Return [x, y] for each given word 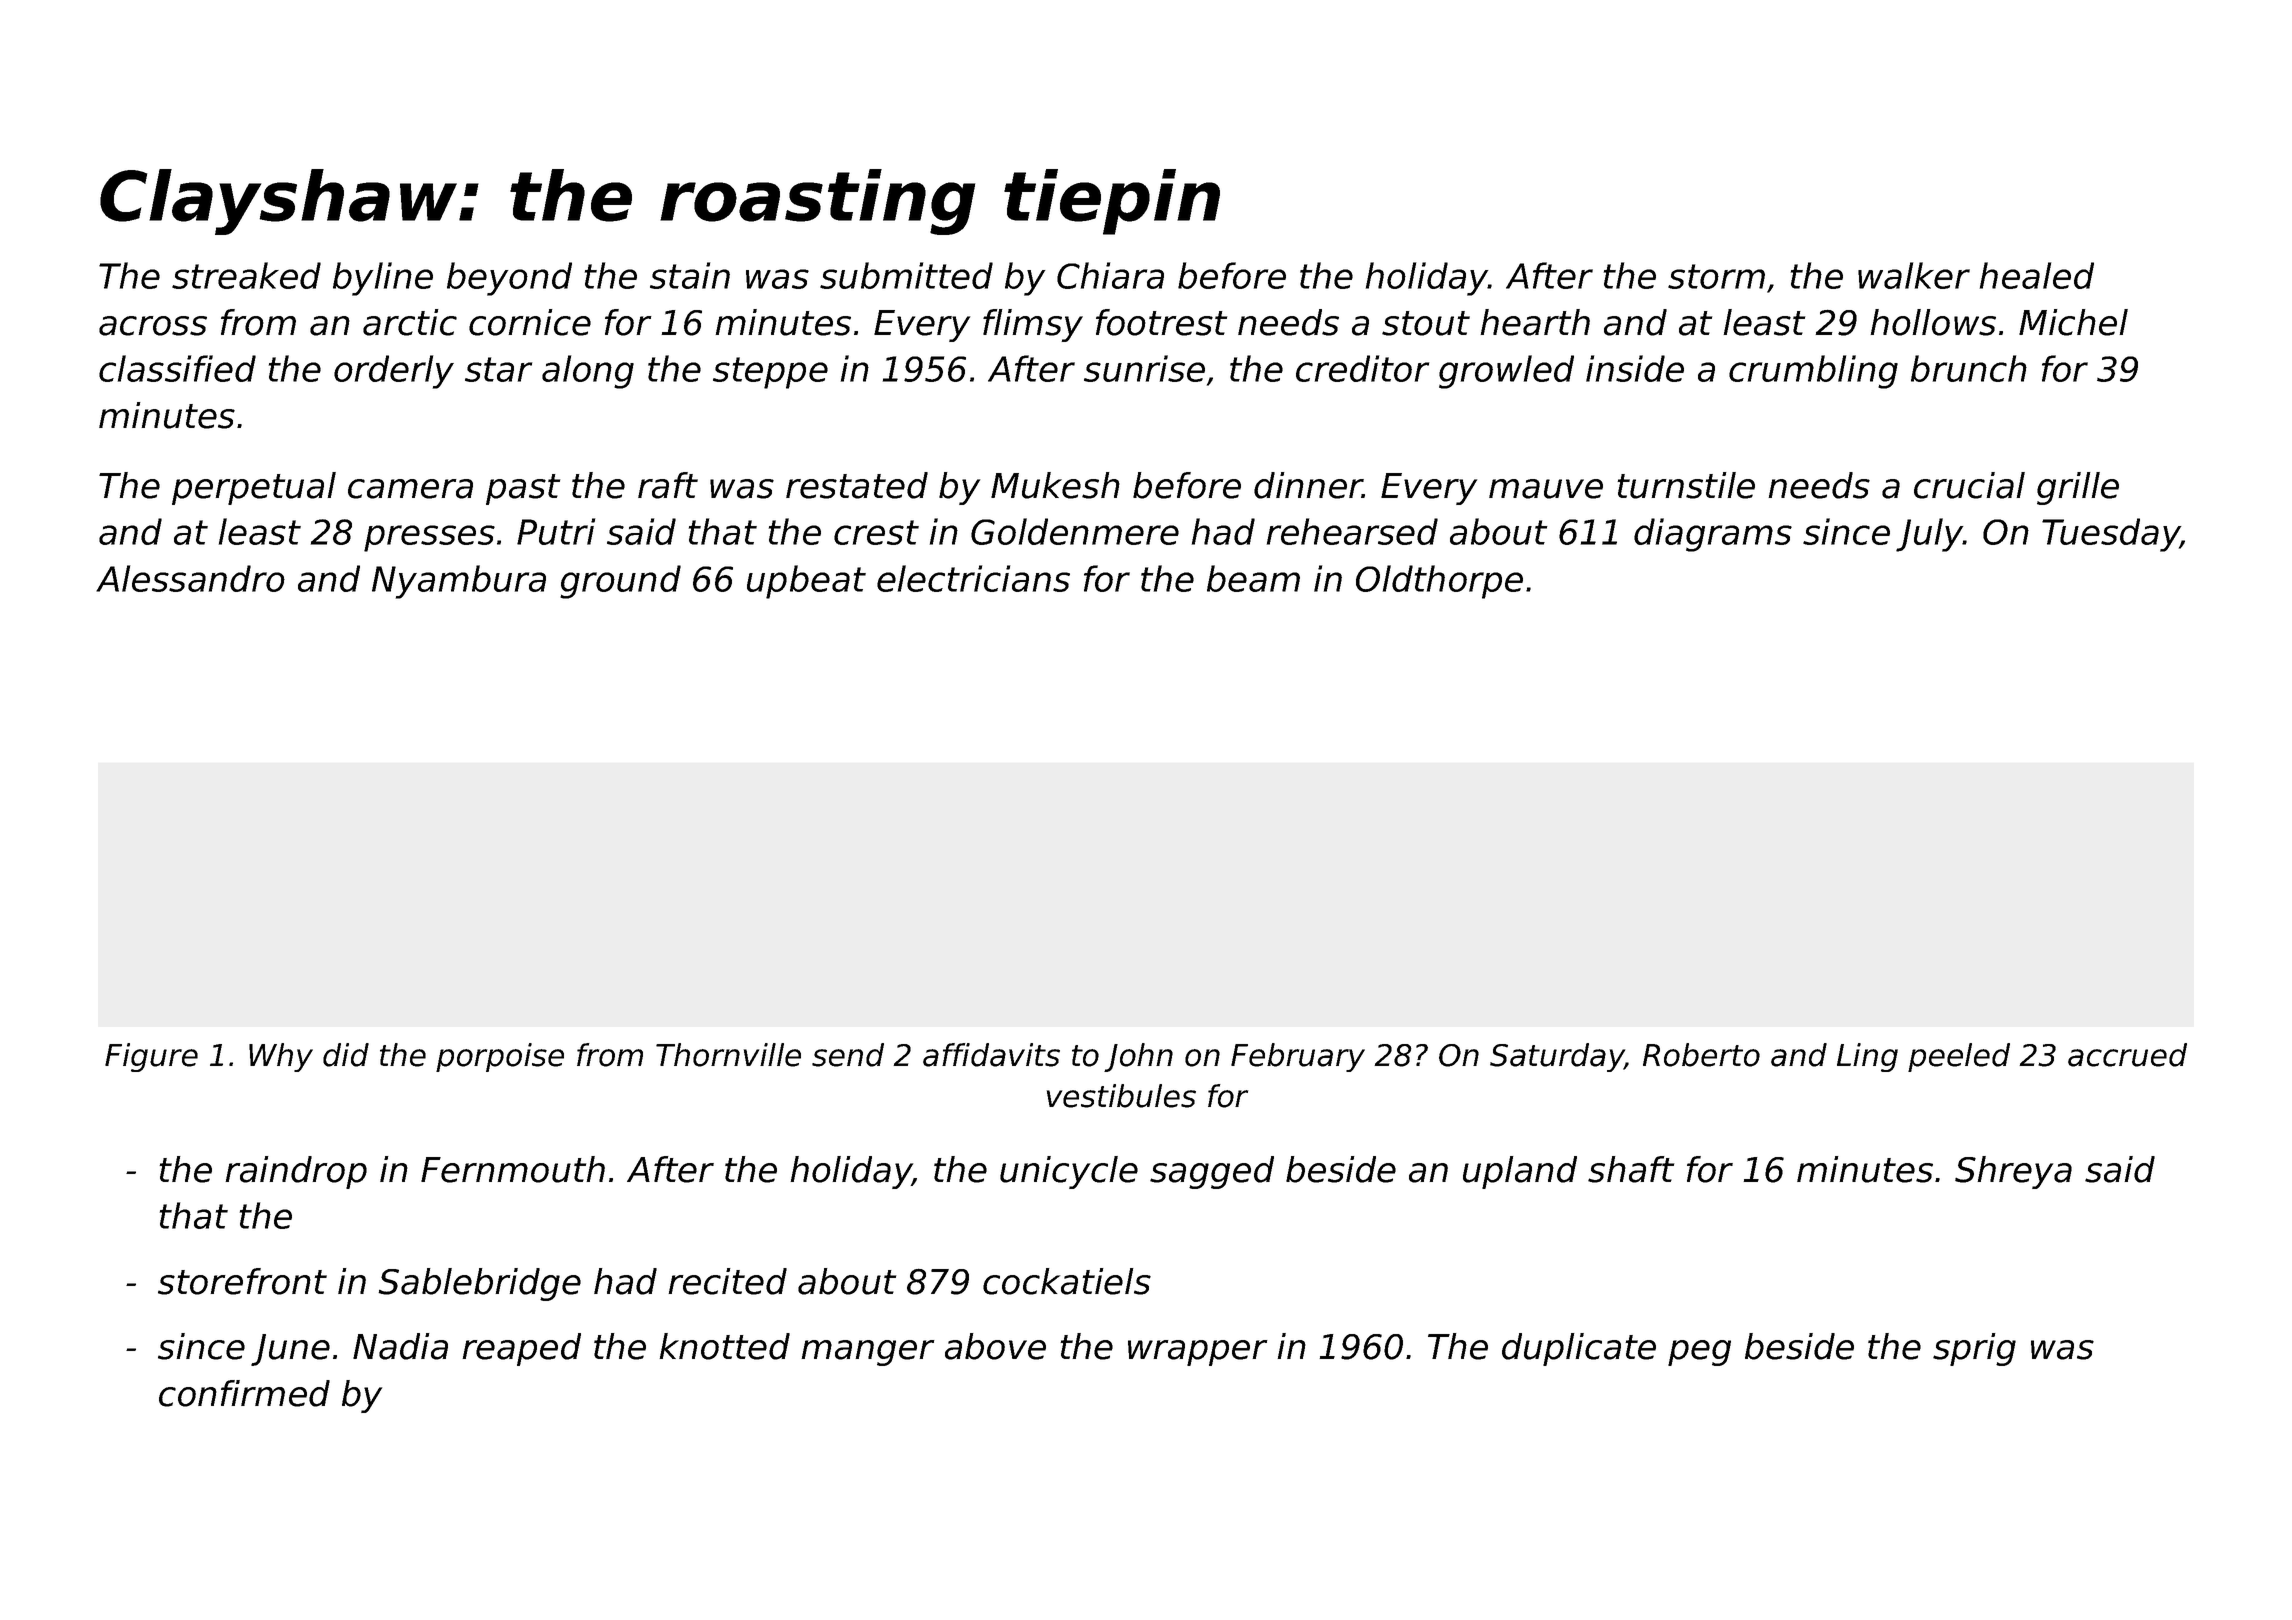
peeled [1959, 1057]
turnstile [1686, 485]
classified [177, 368]
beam [1253, 578]
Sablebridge [479, 1284]
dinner [1308, 485]
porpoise [500, 1057]
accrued [2127, 1055]
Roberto [1701, 1055]
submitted [906, 275]
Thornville [728, 1055]
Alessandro [190, 578]
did [346, 1055]
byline [383, 279]
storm [1716, 276]
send [848, 1055]
